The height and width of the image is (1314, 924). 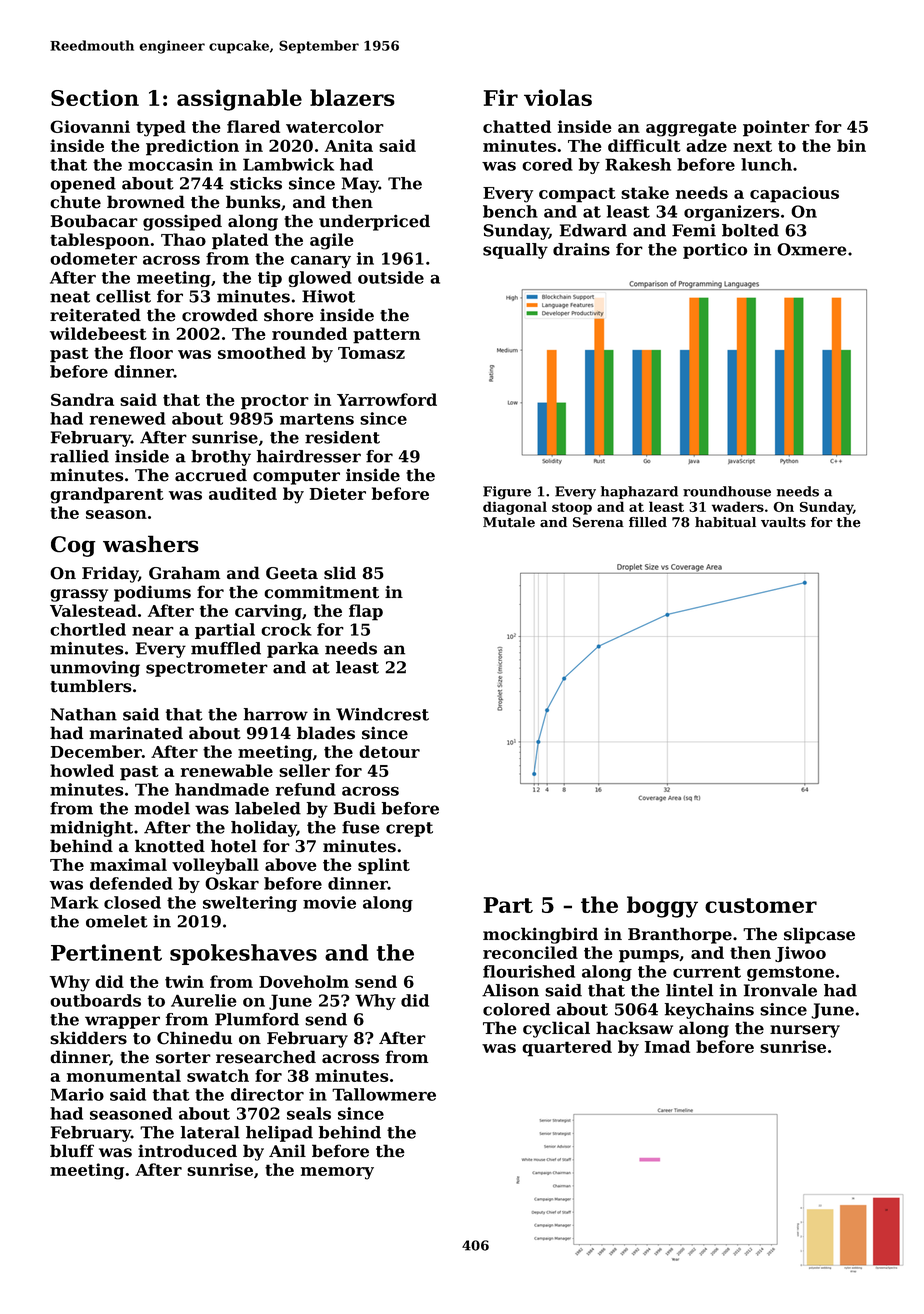 I want to click on mockingbird, so click(x=540, y=935).
